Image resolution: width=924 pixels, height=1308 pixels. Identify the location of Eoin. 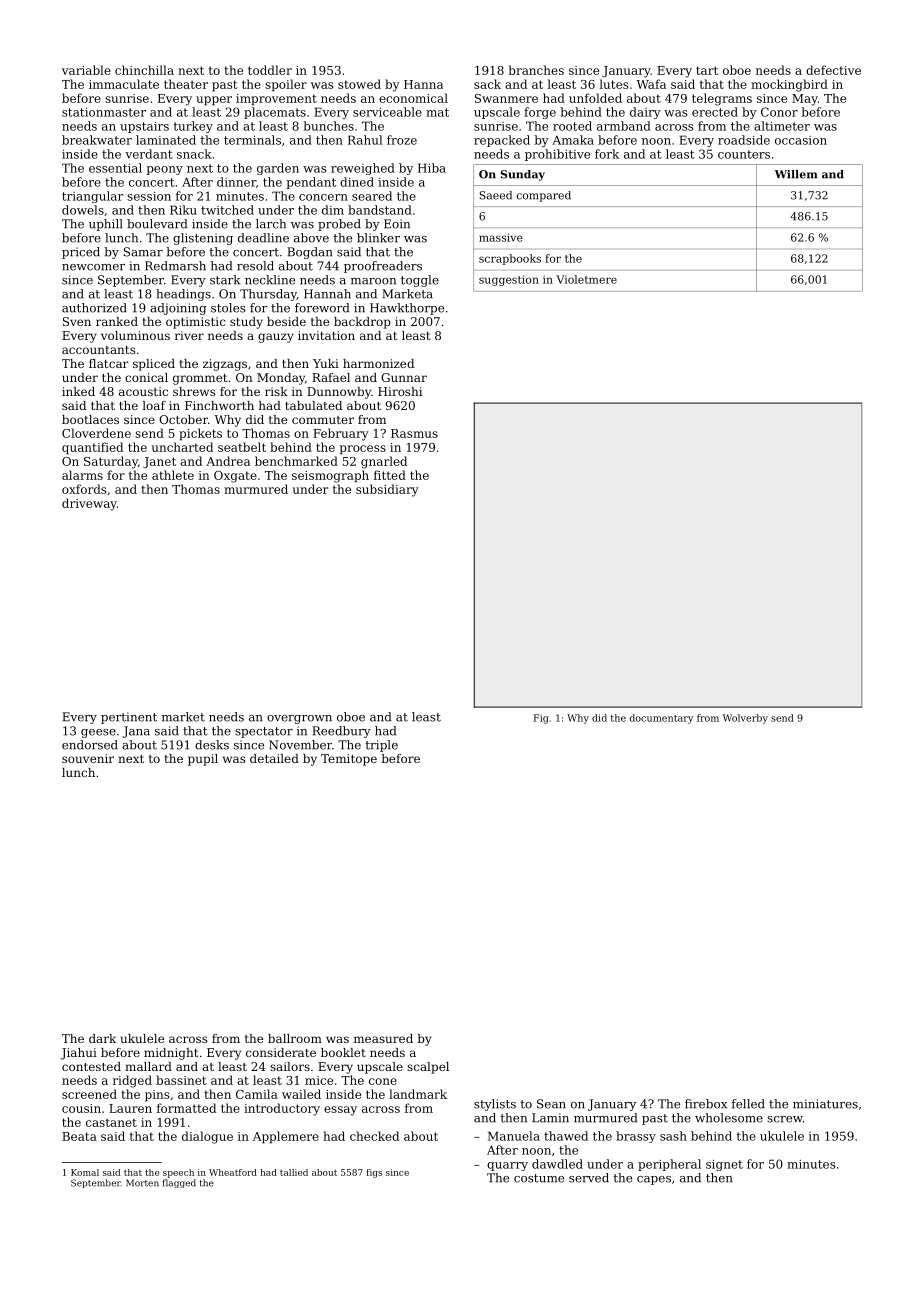
(397, 224).
